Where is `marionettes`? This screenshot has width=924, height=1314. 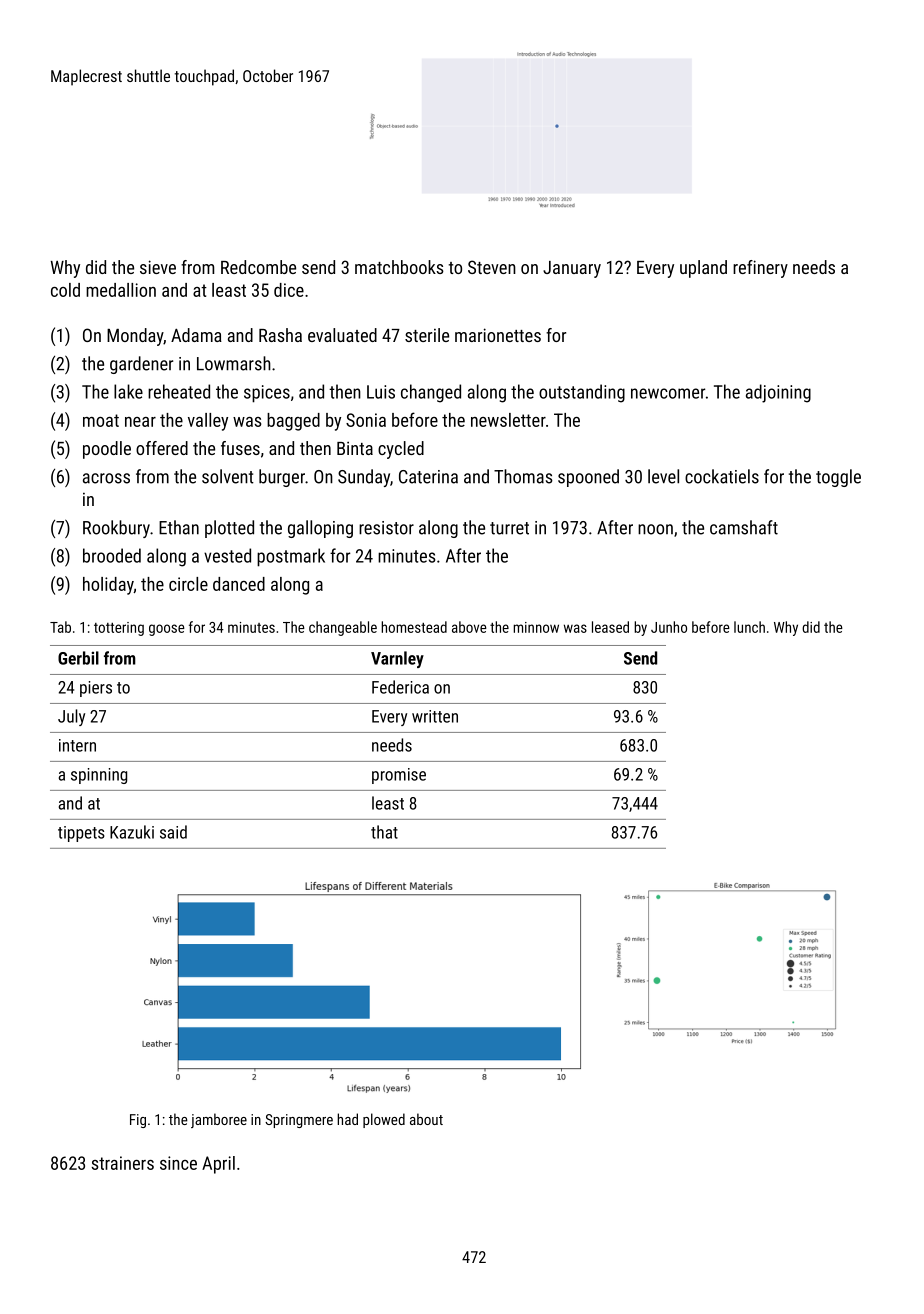
marionettes is located at coordinates (498, 335).
